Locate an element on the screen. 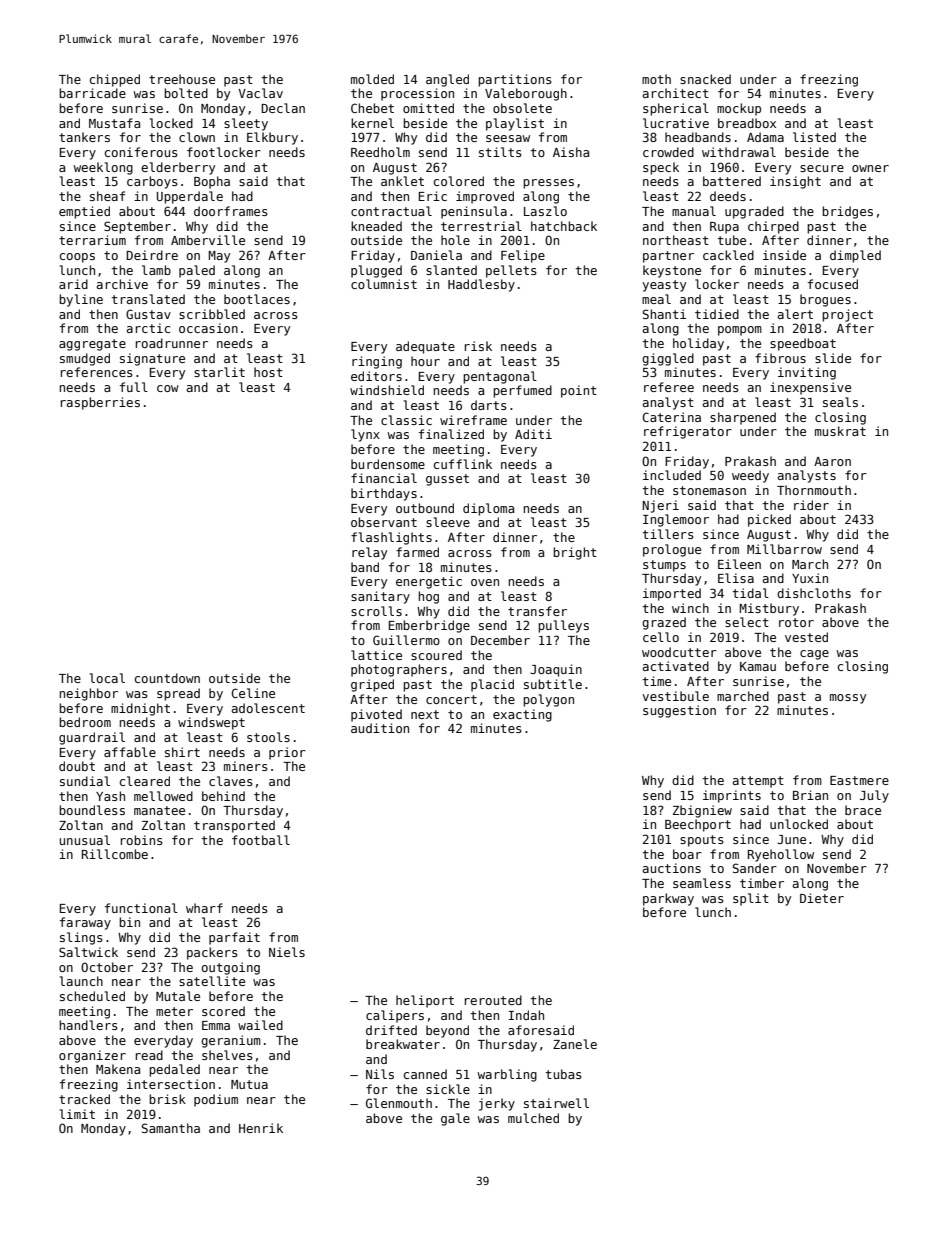 This screenshot has height=1233, width=952. cackled is located at coordinates (728, 255).
